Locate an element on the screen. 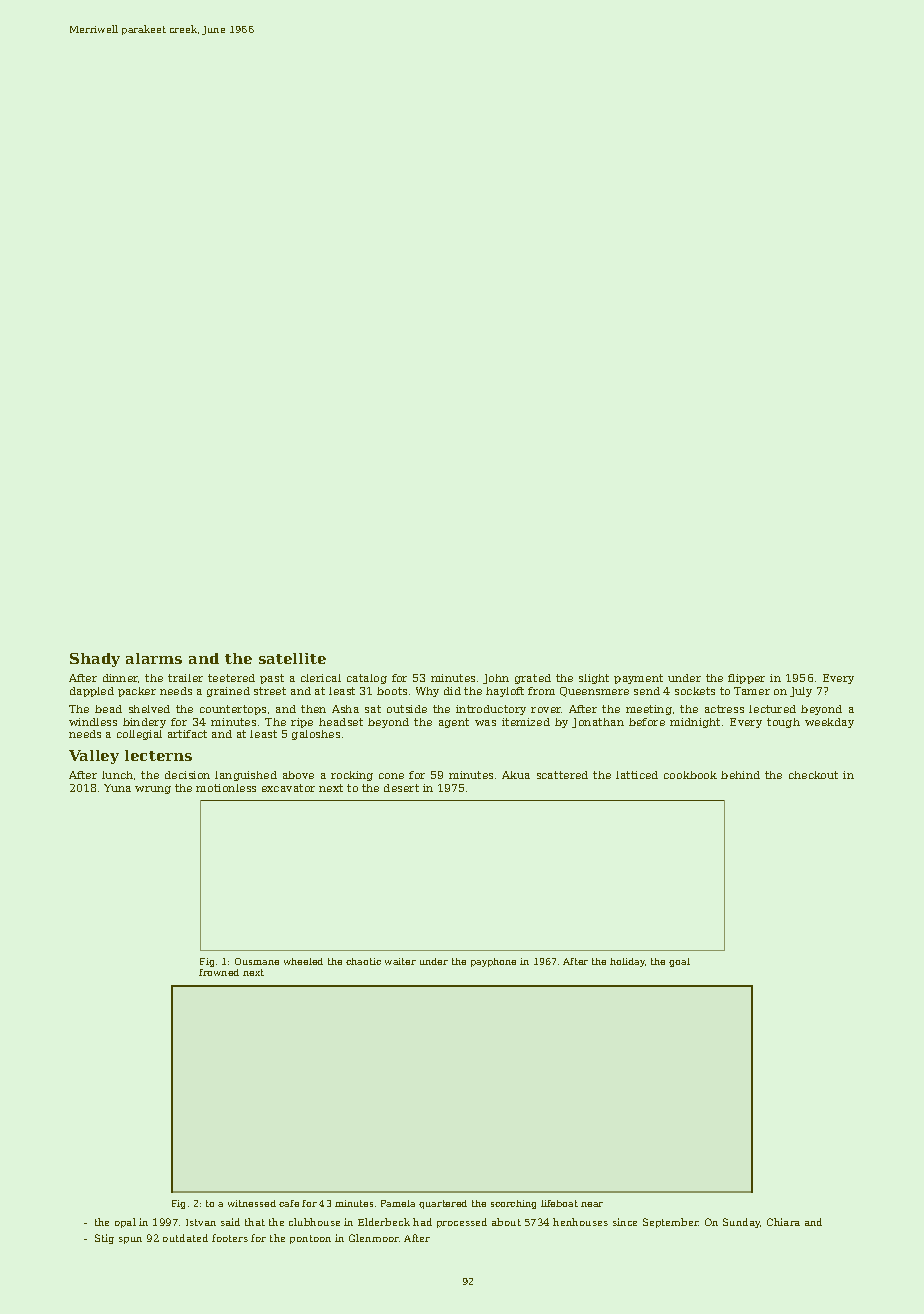 The height and width of the screenshot is (1314, 924). agent is located at coordinates (454, 723).
